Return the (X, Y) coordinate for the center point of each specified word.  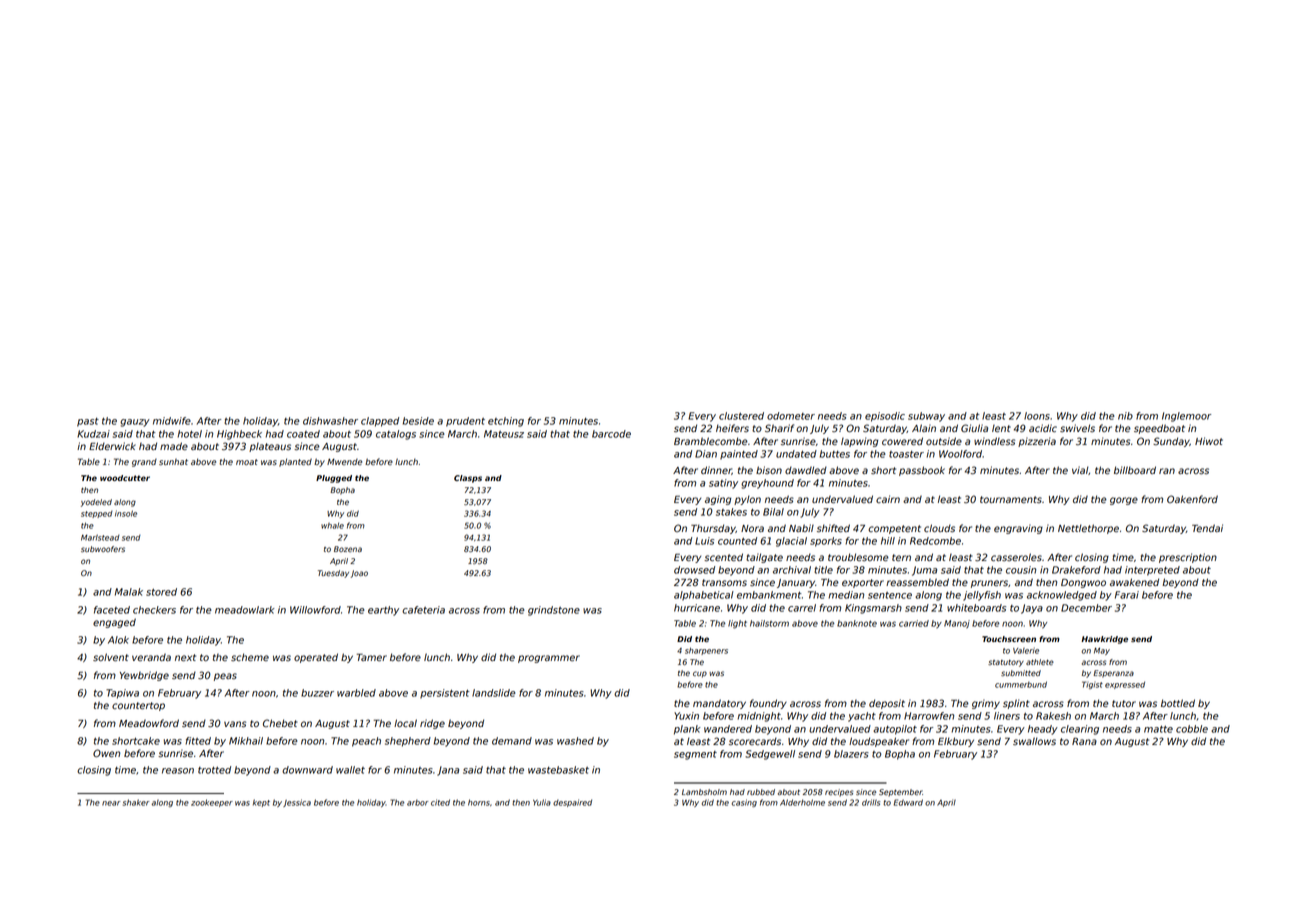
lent (1001, 429)
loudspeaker (879, 742)
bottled (1178, 703)
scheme (250, 657)
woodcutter (125, 478)
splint (1016, 704)
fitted (198, 741)
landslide (493, 693)
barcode (611, 434)
